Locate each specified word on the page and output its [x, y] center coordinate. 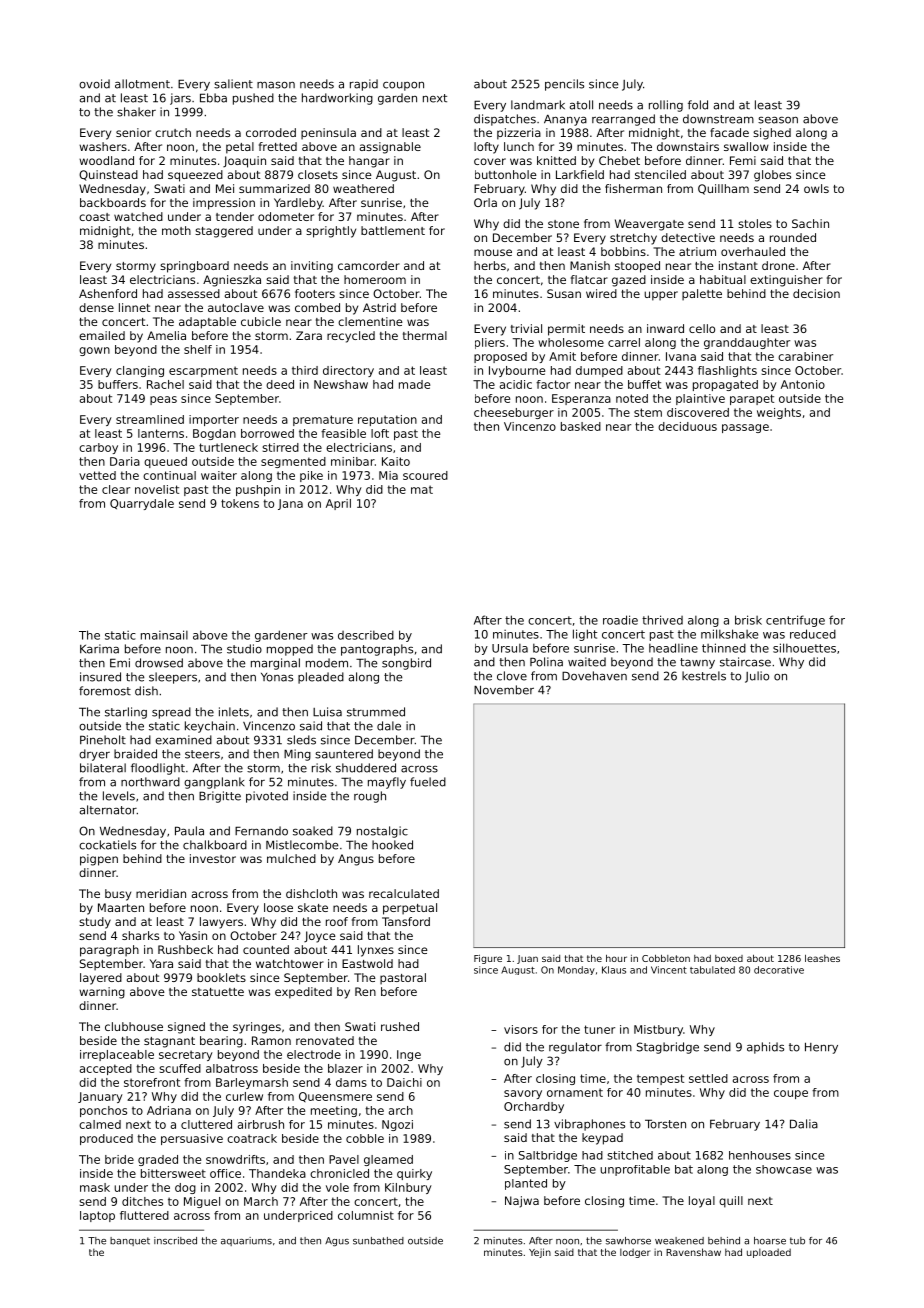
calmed [100, 1124]
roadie [620, 620]
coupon [403, 86]
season [778, 120]
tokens [240, 503]
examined [183, 740]
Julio [757, 677]
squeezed [195, 176]
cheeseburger [514, 413]
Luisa [327, 712]
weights [779, 413]
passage [745, 428]
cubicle [261, 321]
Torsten [665, 1124]
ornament [575, 1092]
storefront [152, 1082]
